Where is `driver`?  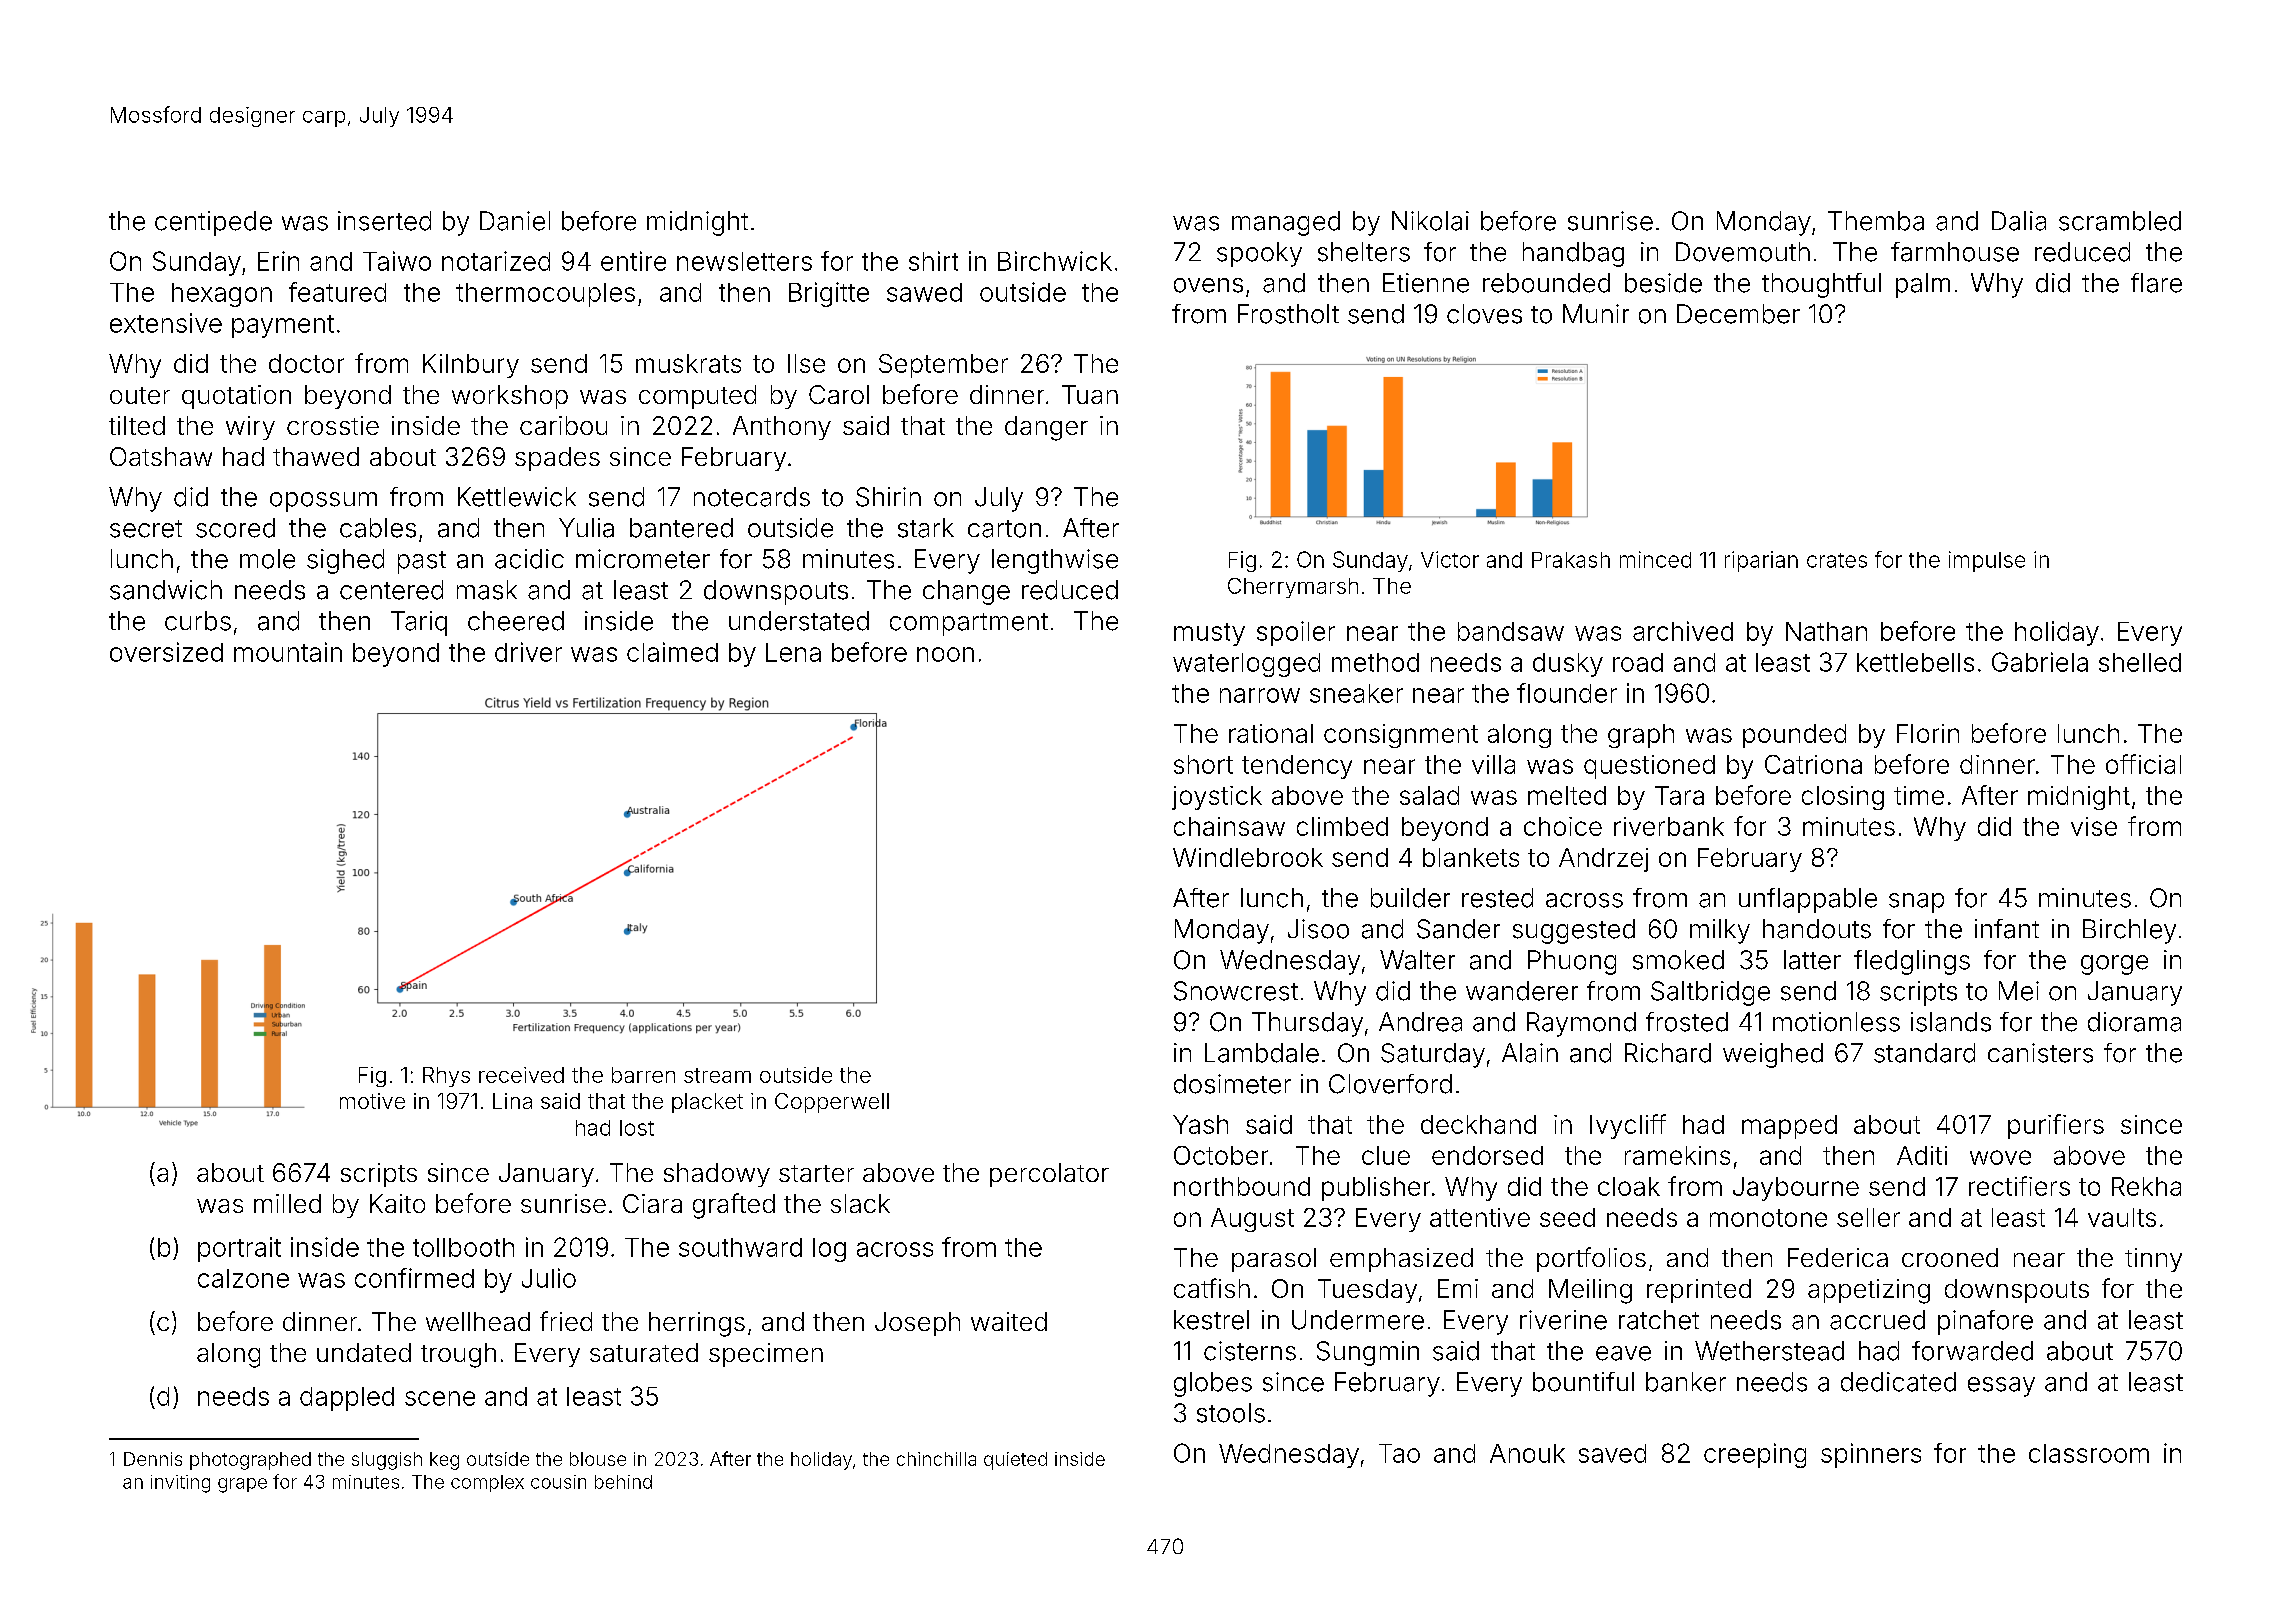 driver is located at coordinates (528, 652).
